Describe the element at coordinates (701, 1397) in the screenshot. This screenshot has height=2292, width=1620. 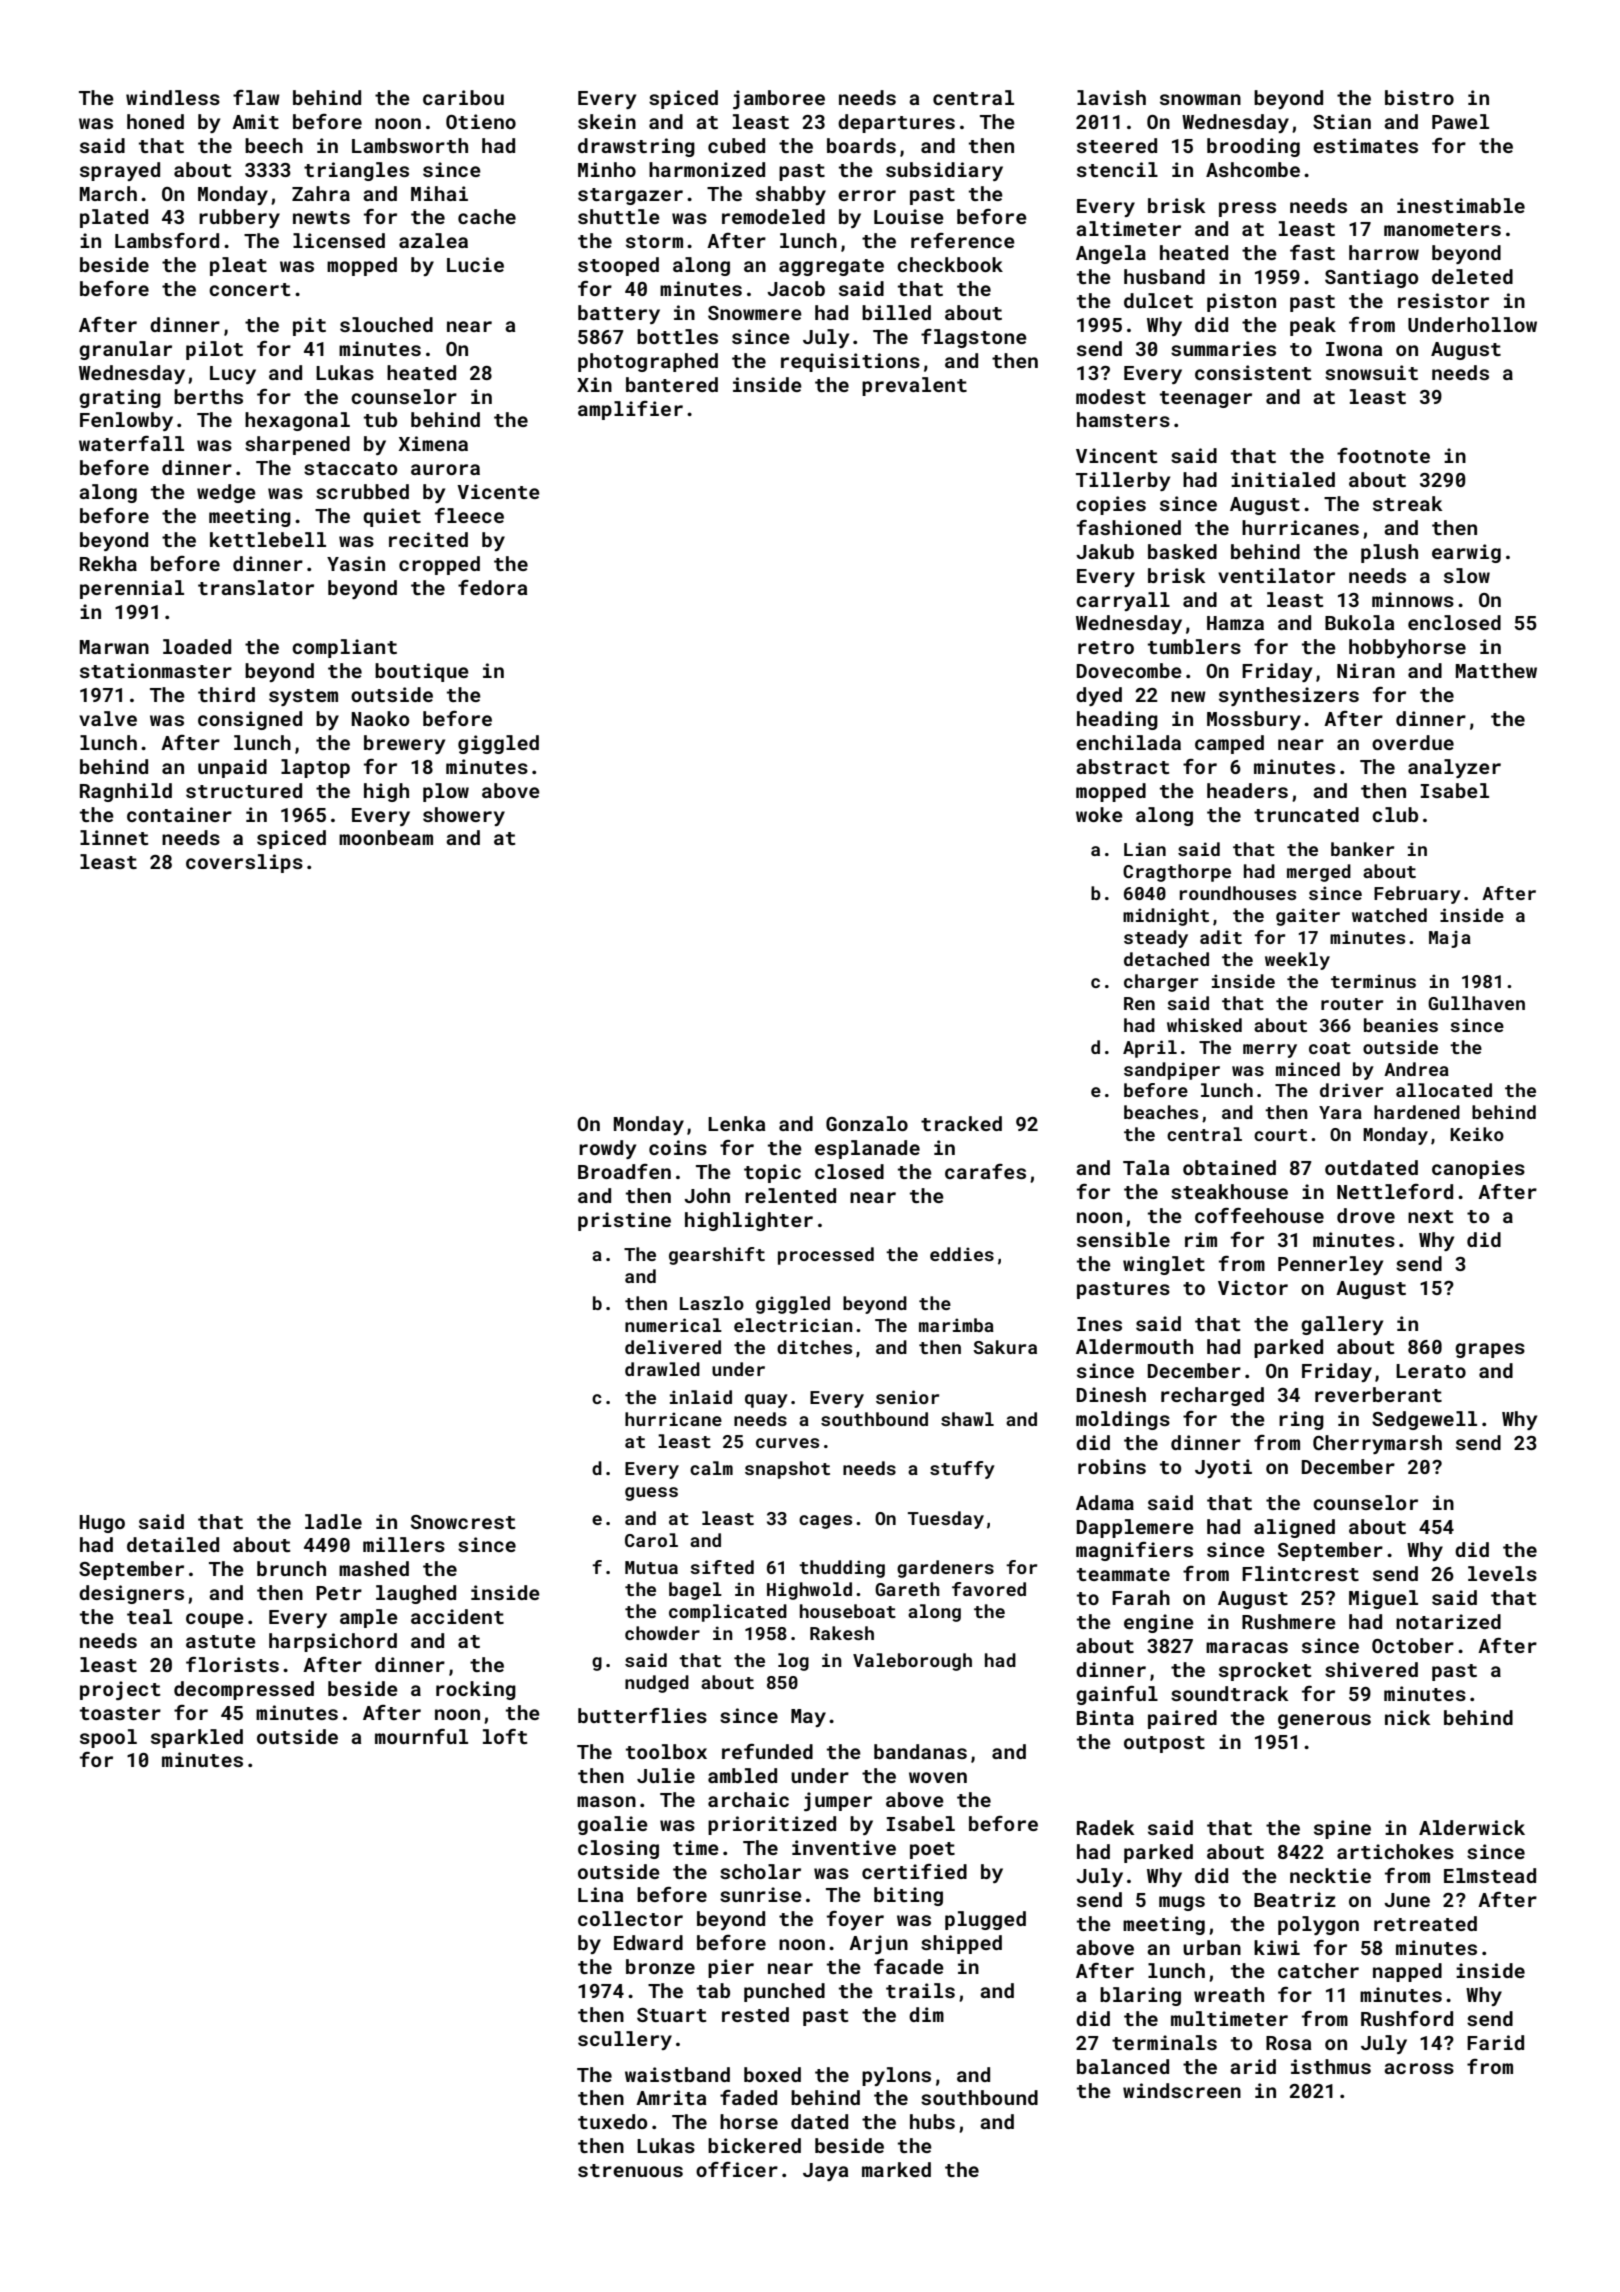
I see `inlaid` at that location.
